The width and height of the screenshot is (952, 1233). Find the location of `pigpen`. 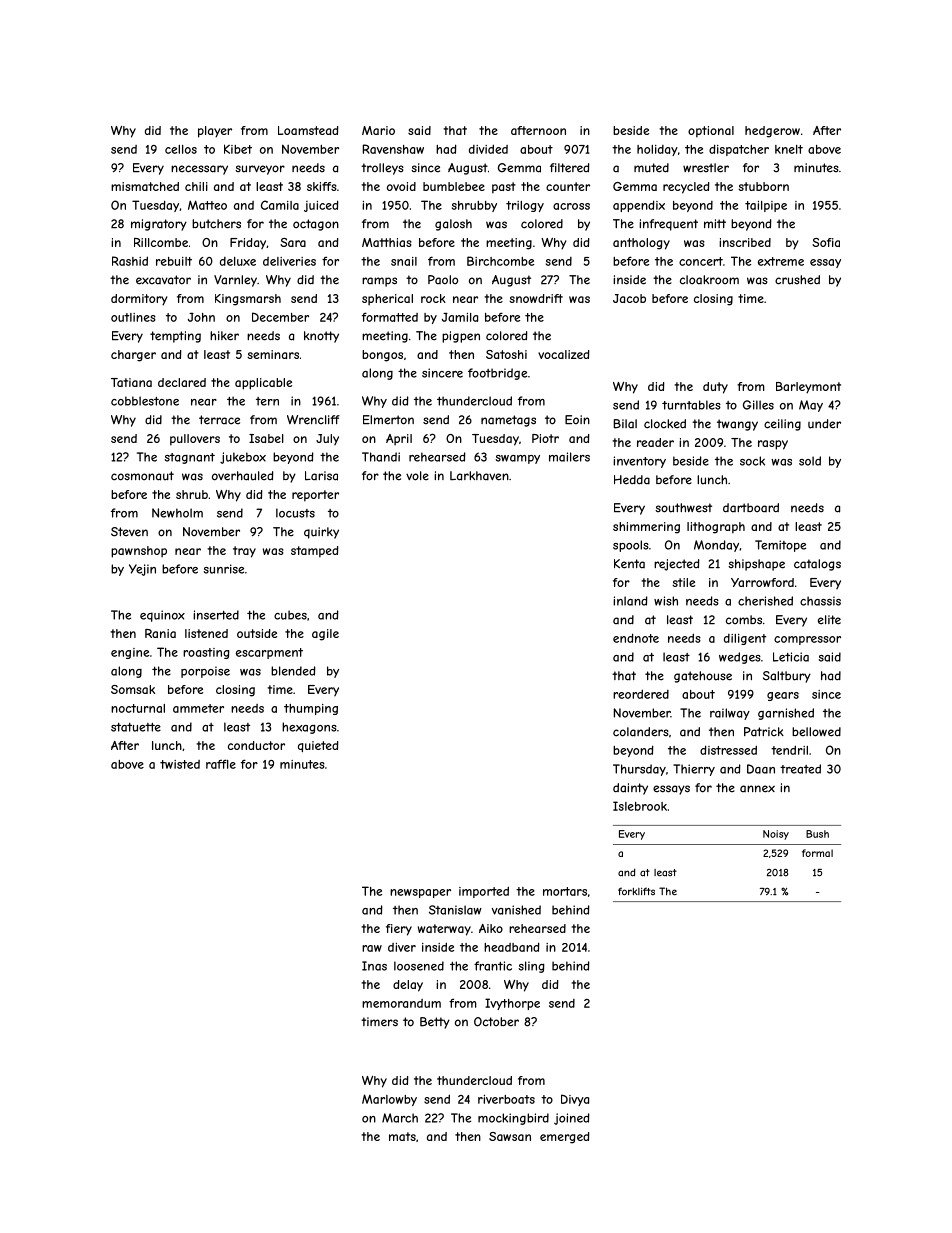

pigpen is located at coordinates (461, 337).
